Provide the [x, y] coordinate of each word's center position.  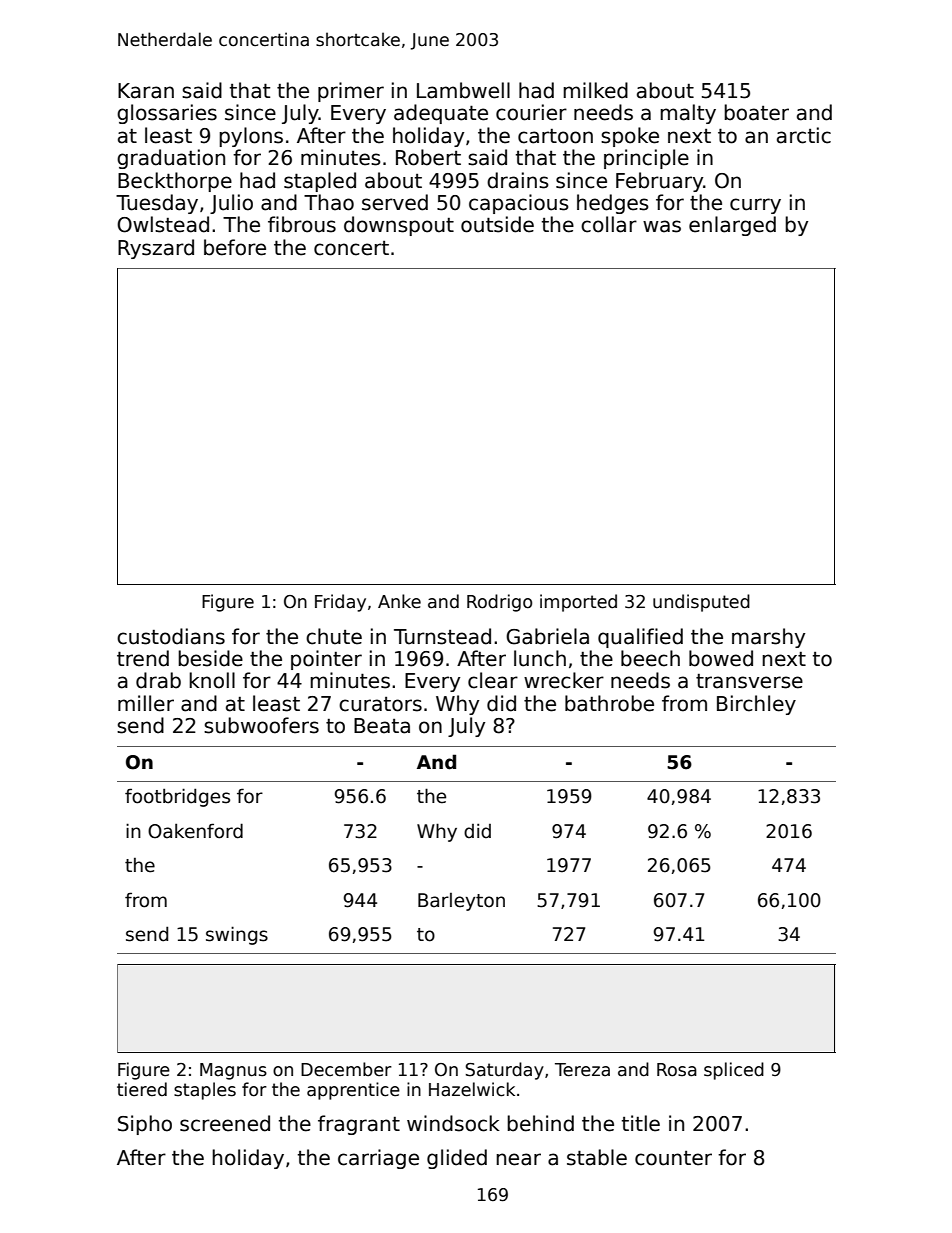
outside [497, 224]
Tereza [582, 1070]
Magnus [233, 1071]
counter [673, 1158]
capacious [519, 204]
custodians [171, 636]
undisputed [701, 603]
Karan [146, 91]
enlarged [732, 226]
